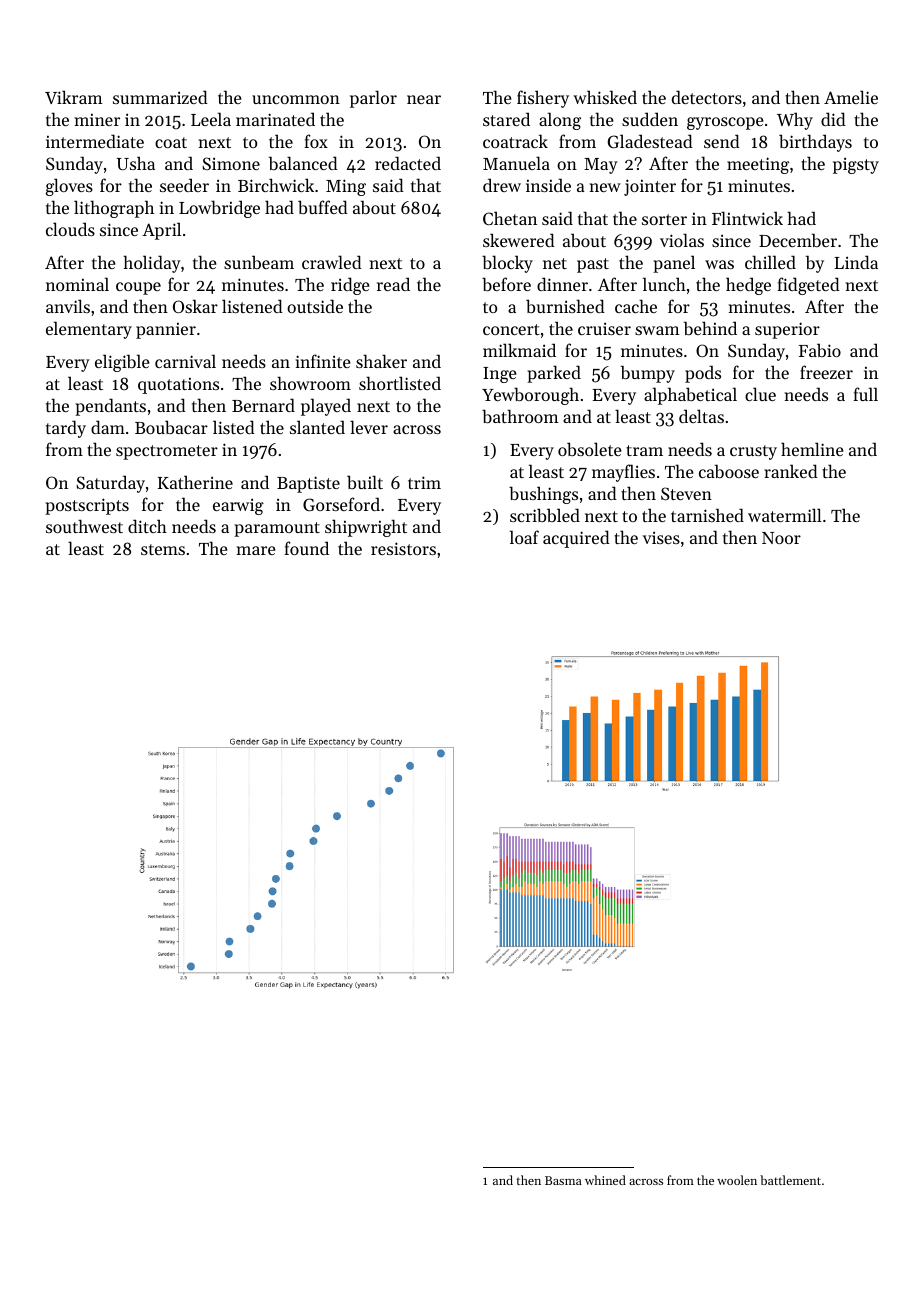 The width and height of the page is (924, 1308). What do you see at coordinates (856, 165) in the page?
I see `pigsty` at bounding box center [856, 165].
